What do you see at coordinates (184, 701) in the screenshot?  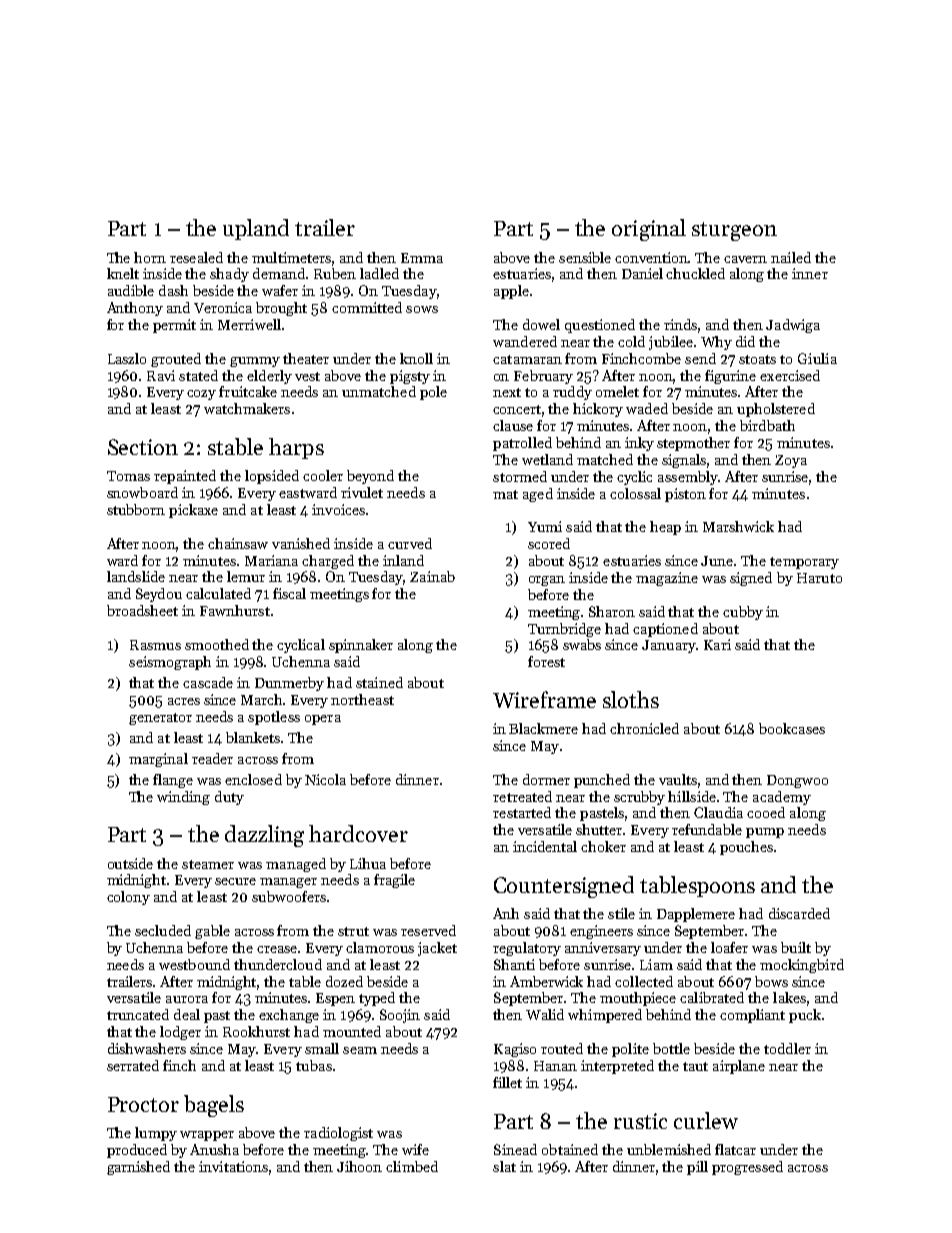 I see `acres` at bounding box center [184, 701].
